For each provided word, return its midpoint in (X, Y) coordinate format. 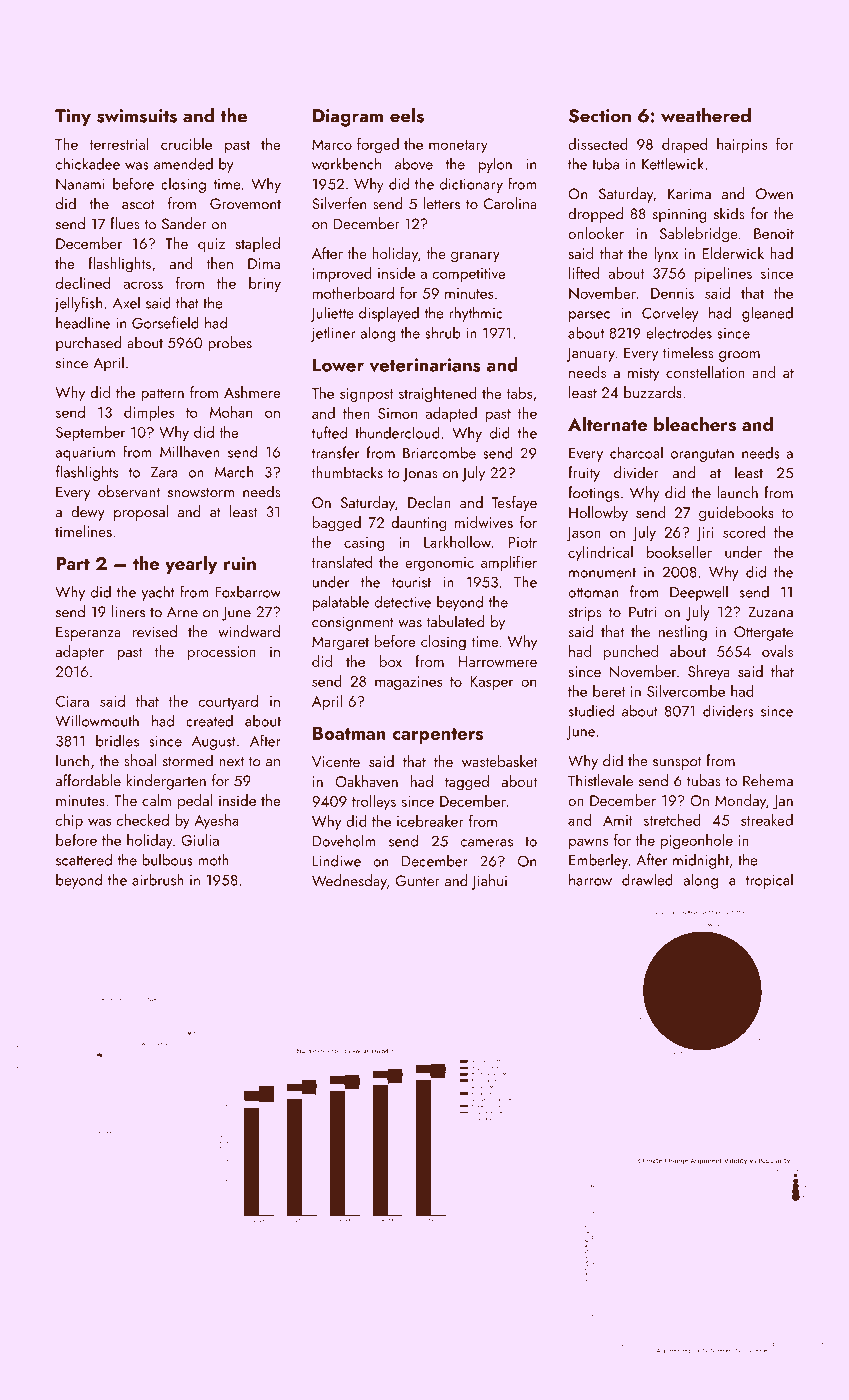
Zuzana (770, 612)
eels (407, 115)
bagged (337, 524)
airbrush (158, 879)
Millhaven (190, 451)
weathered (706, 115)
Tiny (73, 118)
